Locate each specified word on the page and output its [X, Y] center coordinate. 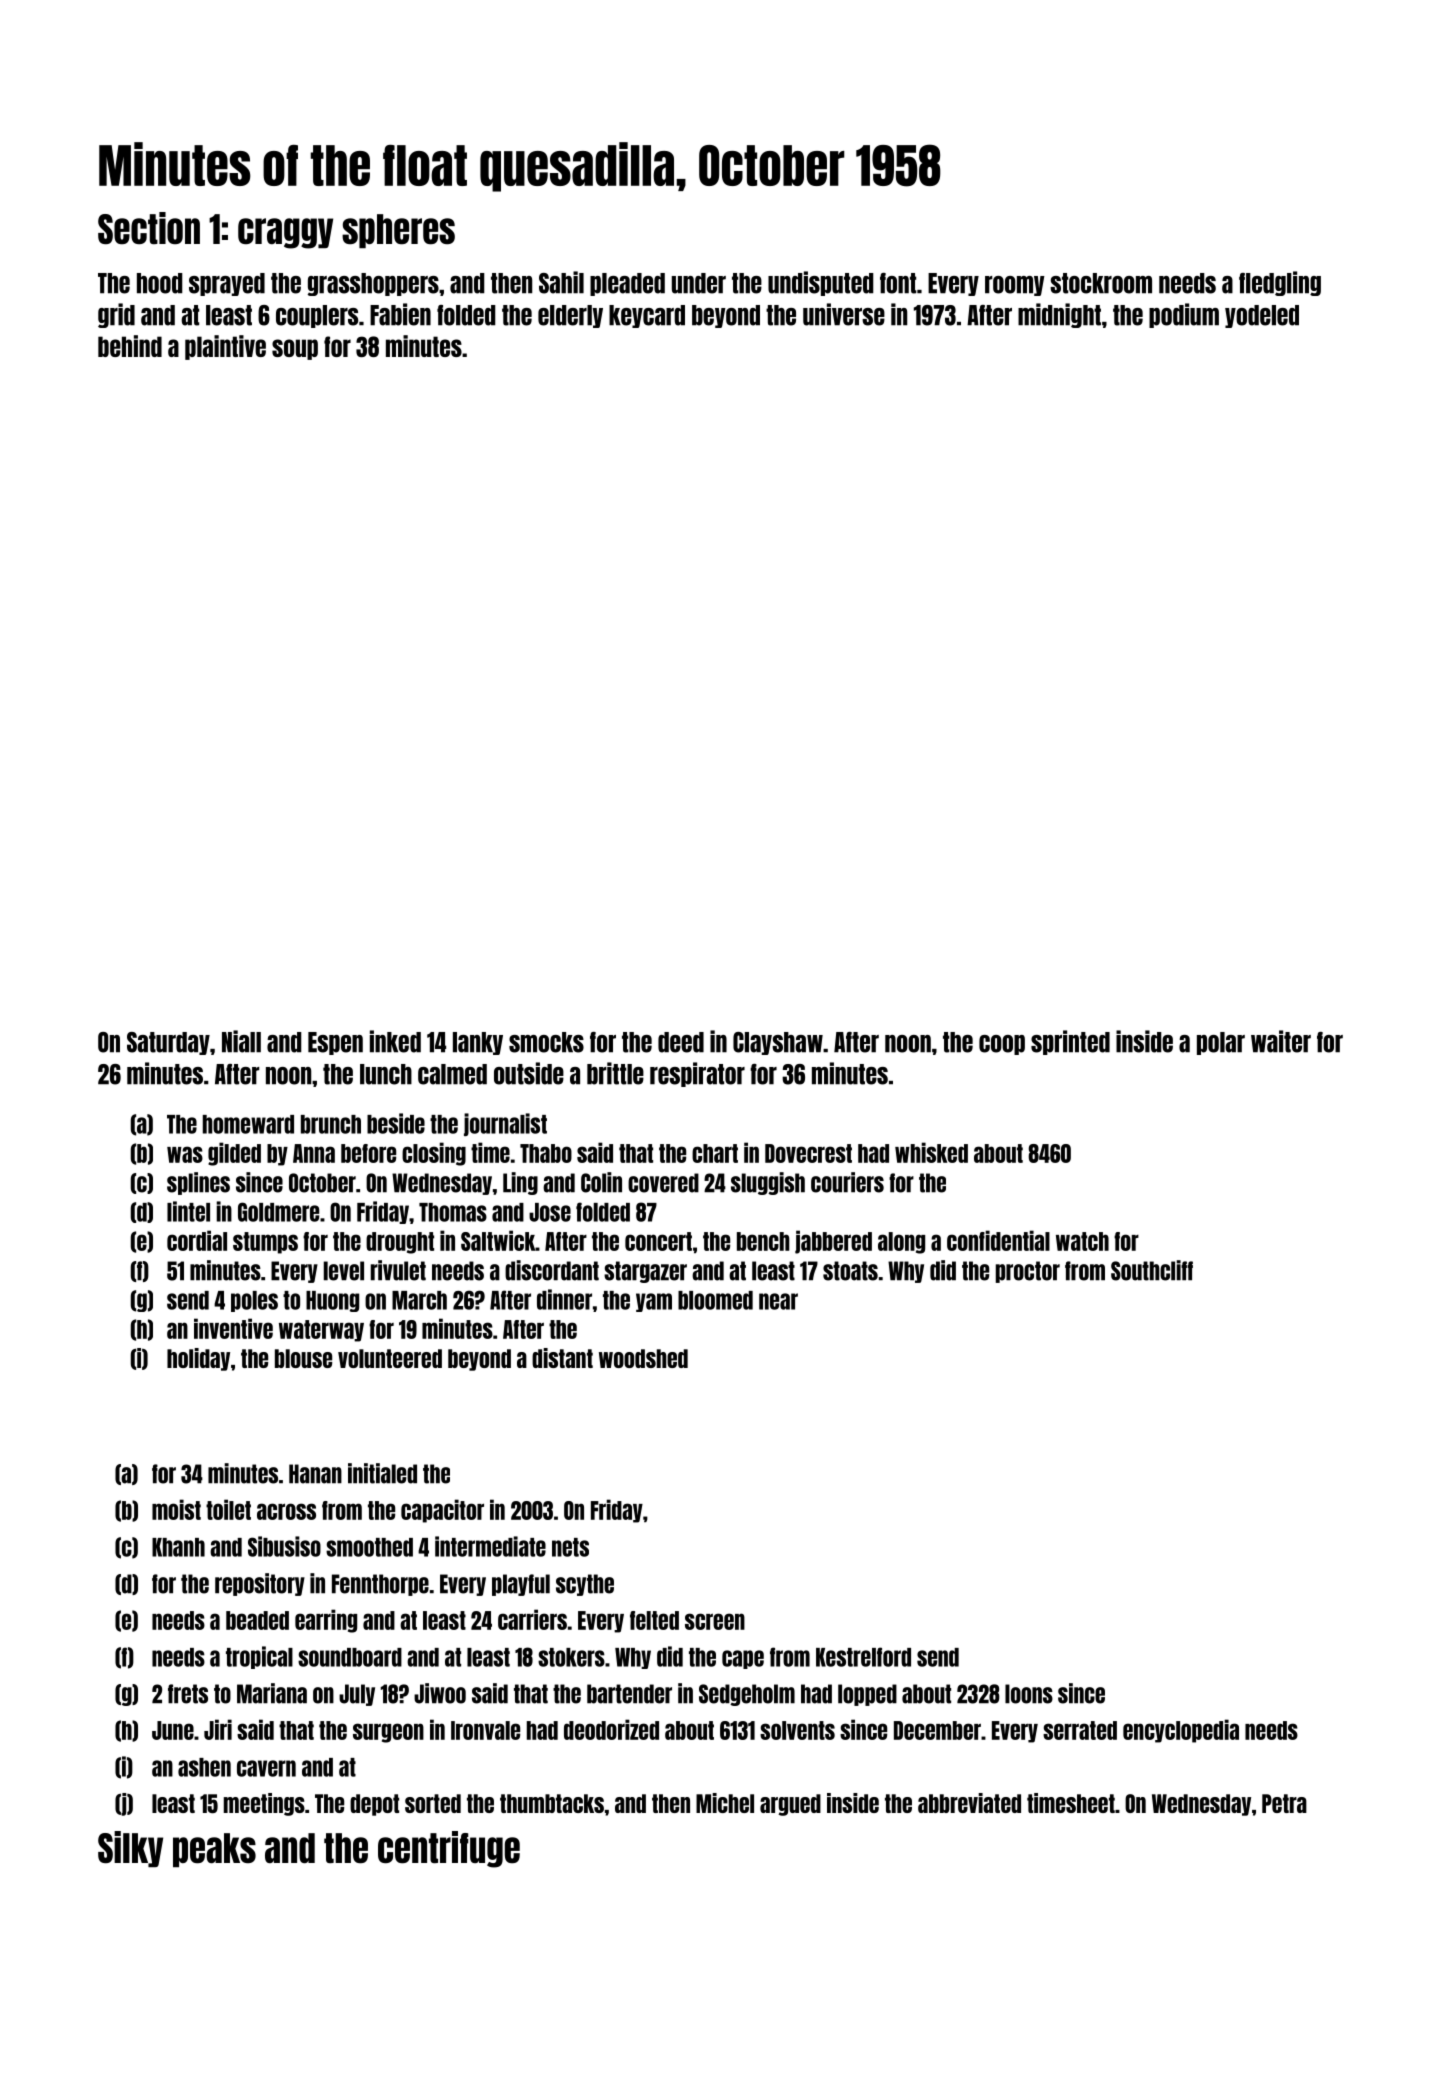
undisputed [821, 283]
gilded [234, 1154]
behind [130, 346]
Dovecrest [808, 1153]
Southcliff [1152, 1270]
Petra [1284, 1803]
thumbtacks [552, 1803]
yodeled [1262, 316]
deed [681, 1042]
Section [149, 228]
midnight [1059, 315]
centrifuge [449, 1849]
